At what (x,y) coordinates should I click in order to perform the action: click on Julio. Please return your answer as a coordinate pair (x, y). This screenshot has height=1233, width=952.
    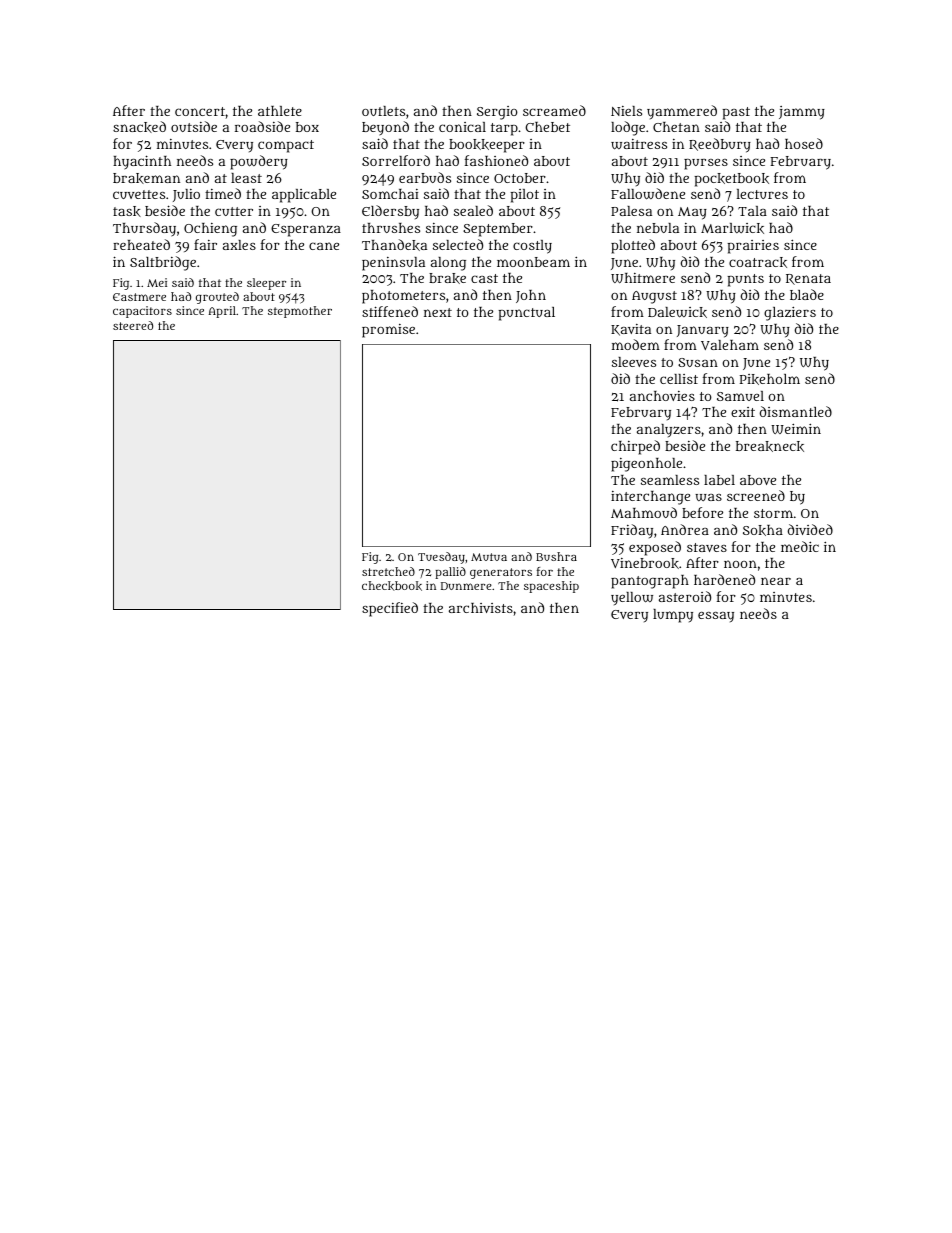
    Looking at the image, I should click on (186, 195).
